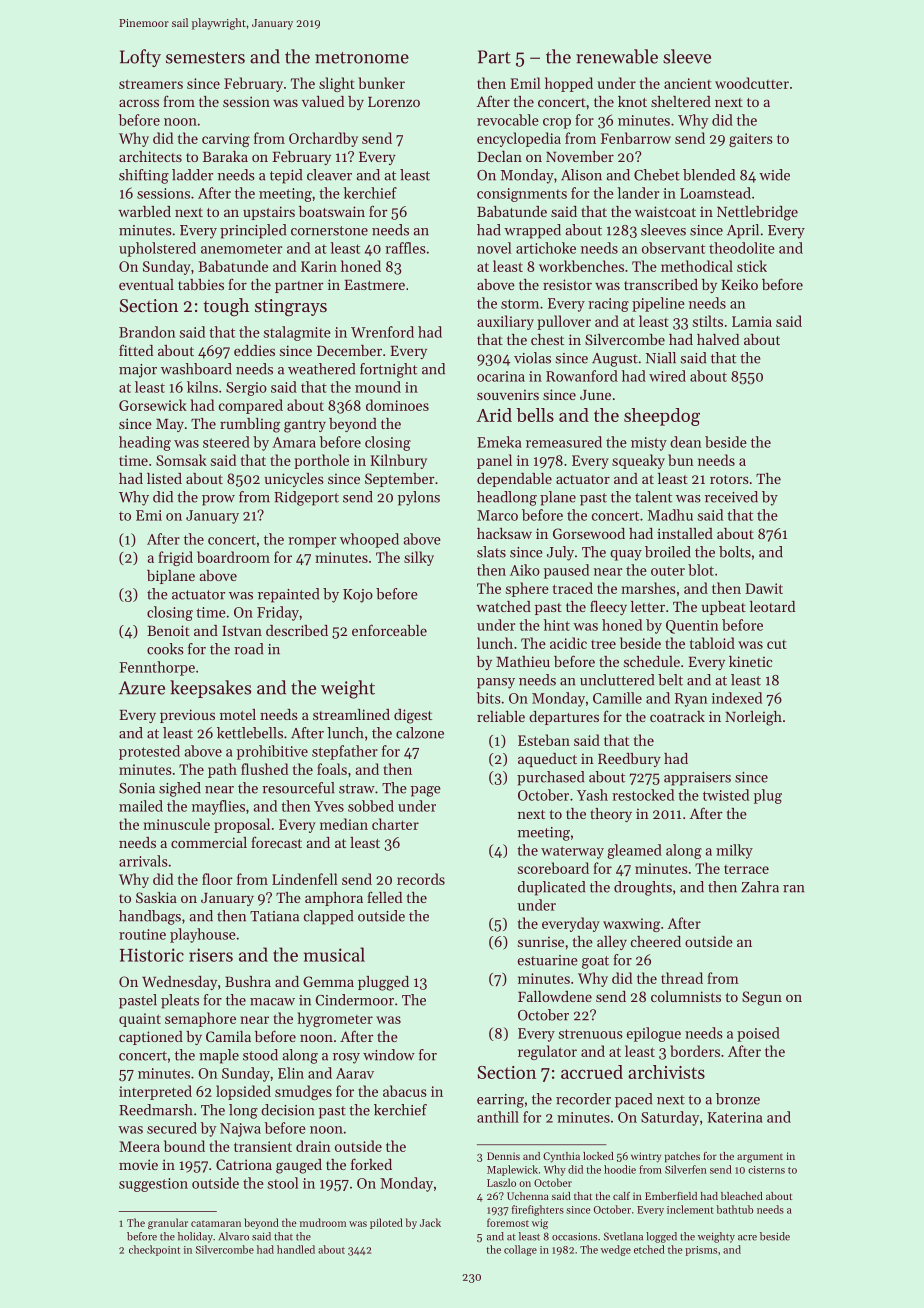  I want to click on Zahra, so click(760, 887).
